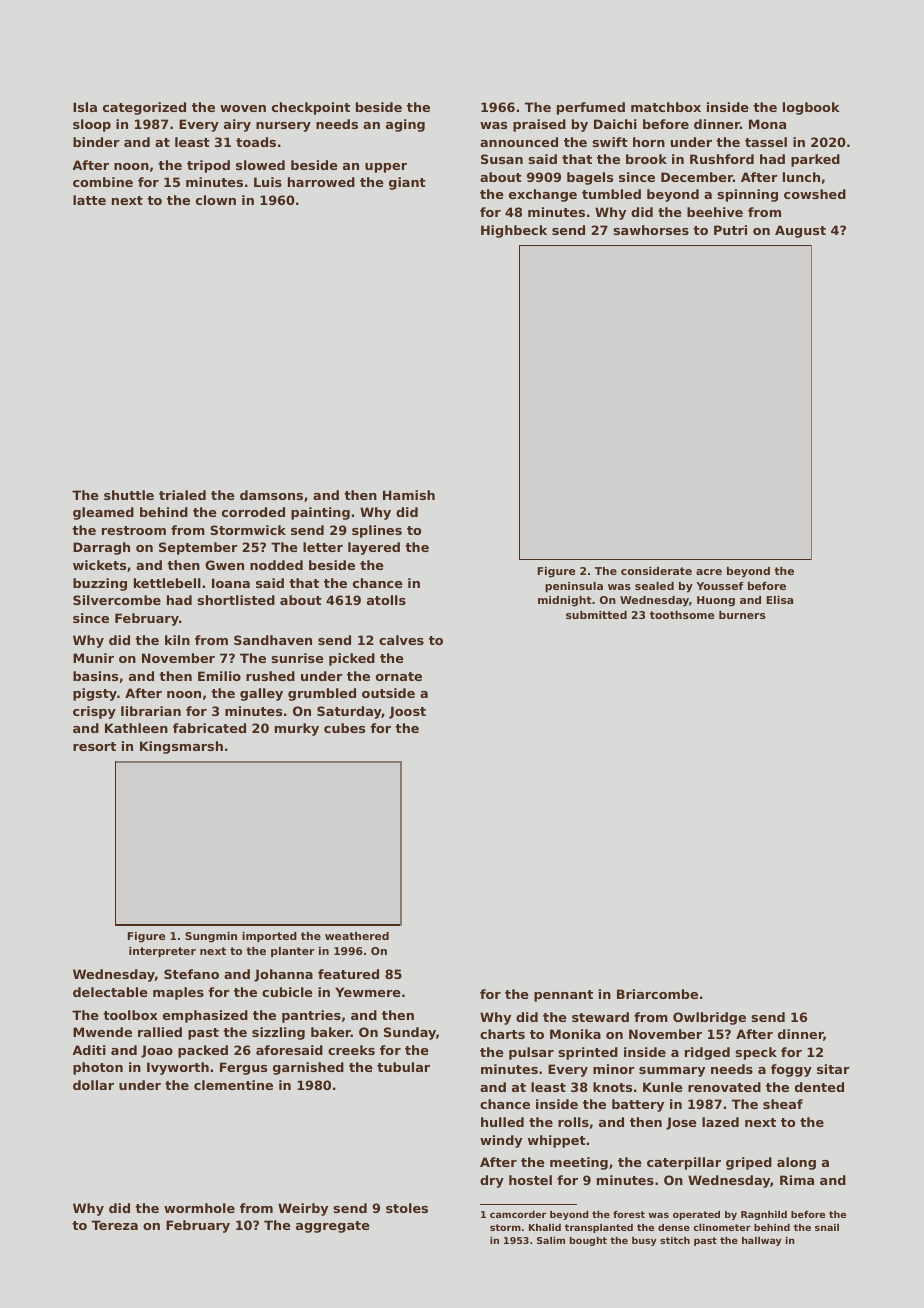  I want to click on Gwen, so click(224, 565).
